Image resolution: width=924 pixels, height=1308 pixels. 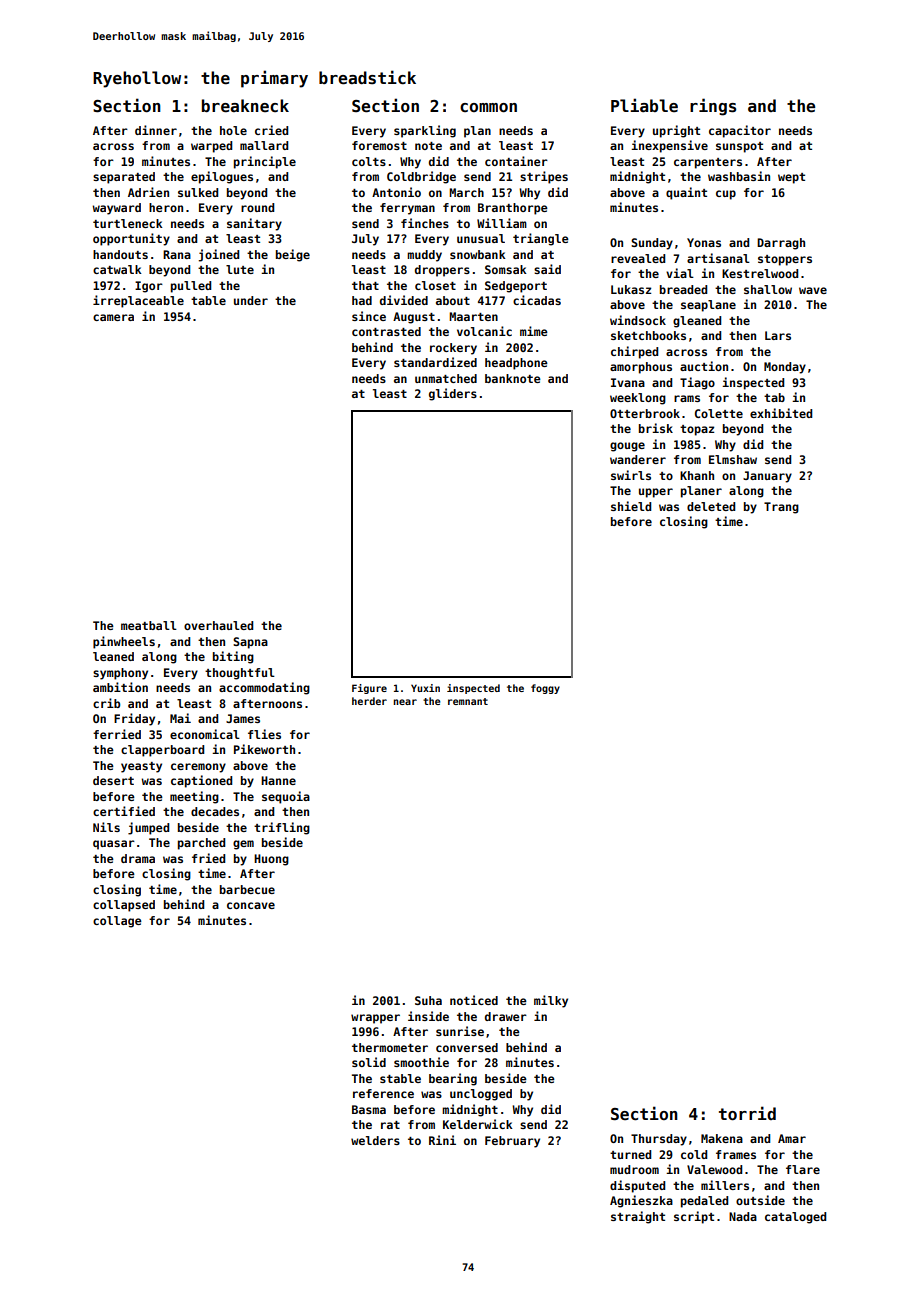 What do you see at coordinates (251, 905) in the page?
I see `concave` at bounding box center [251, 905].
